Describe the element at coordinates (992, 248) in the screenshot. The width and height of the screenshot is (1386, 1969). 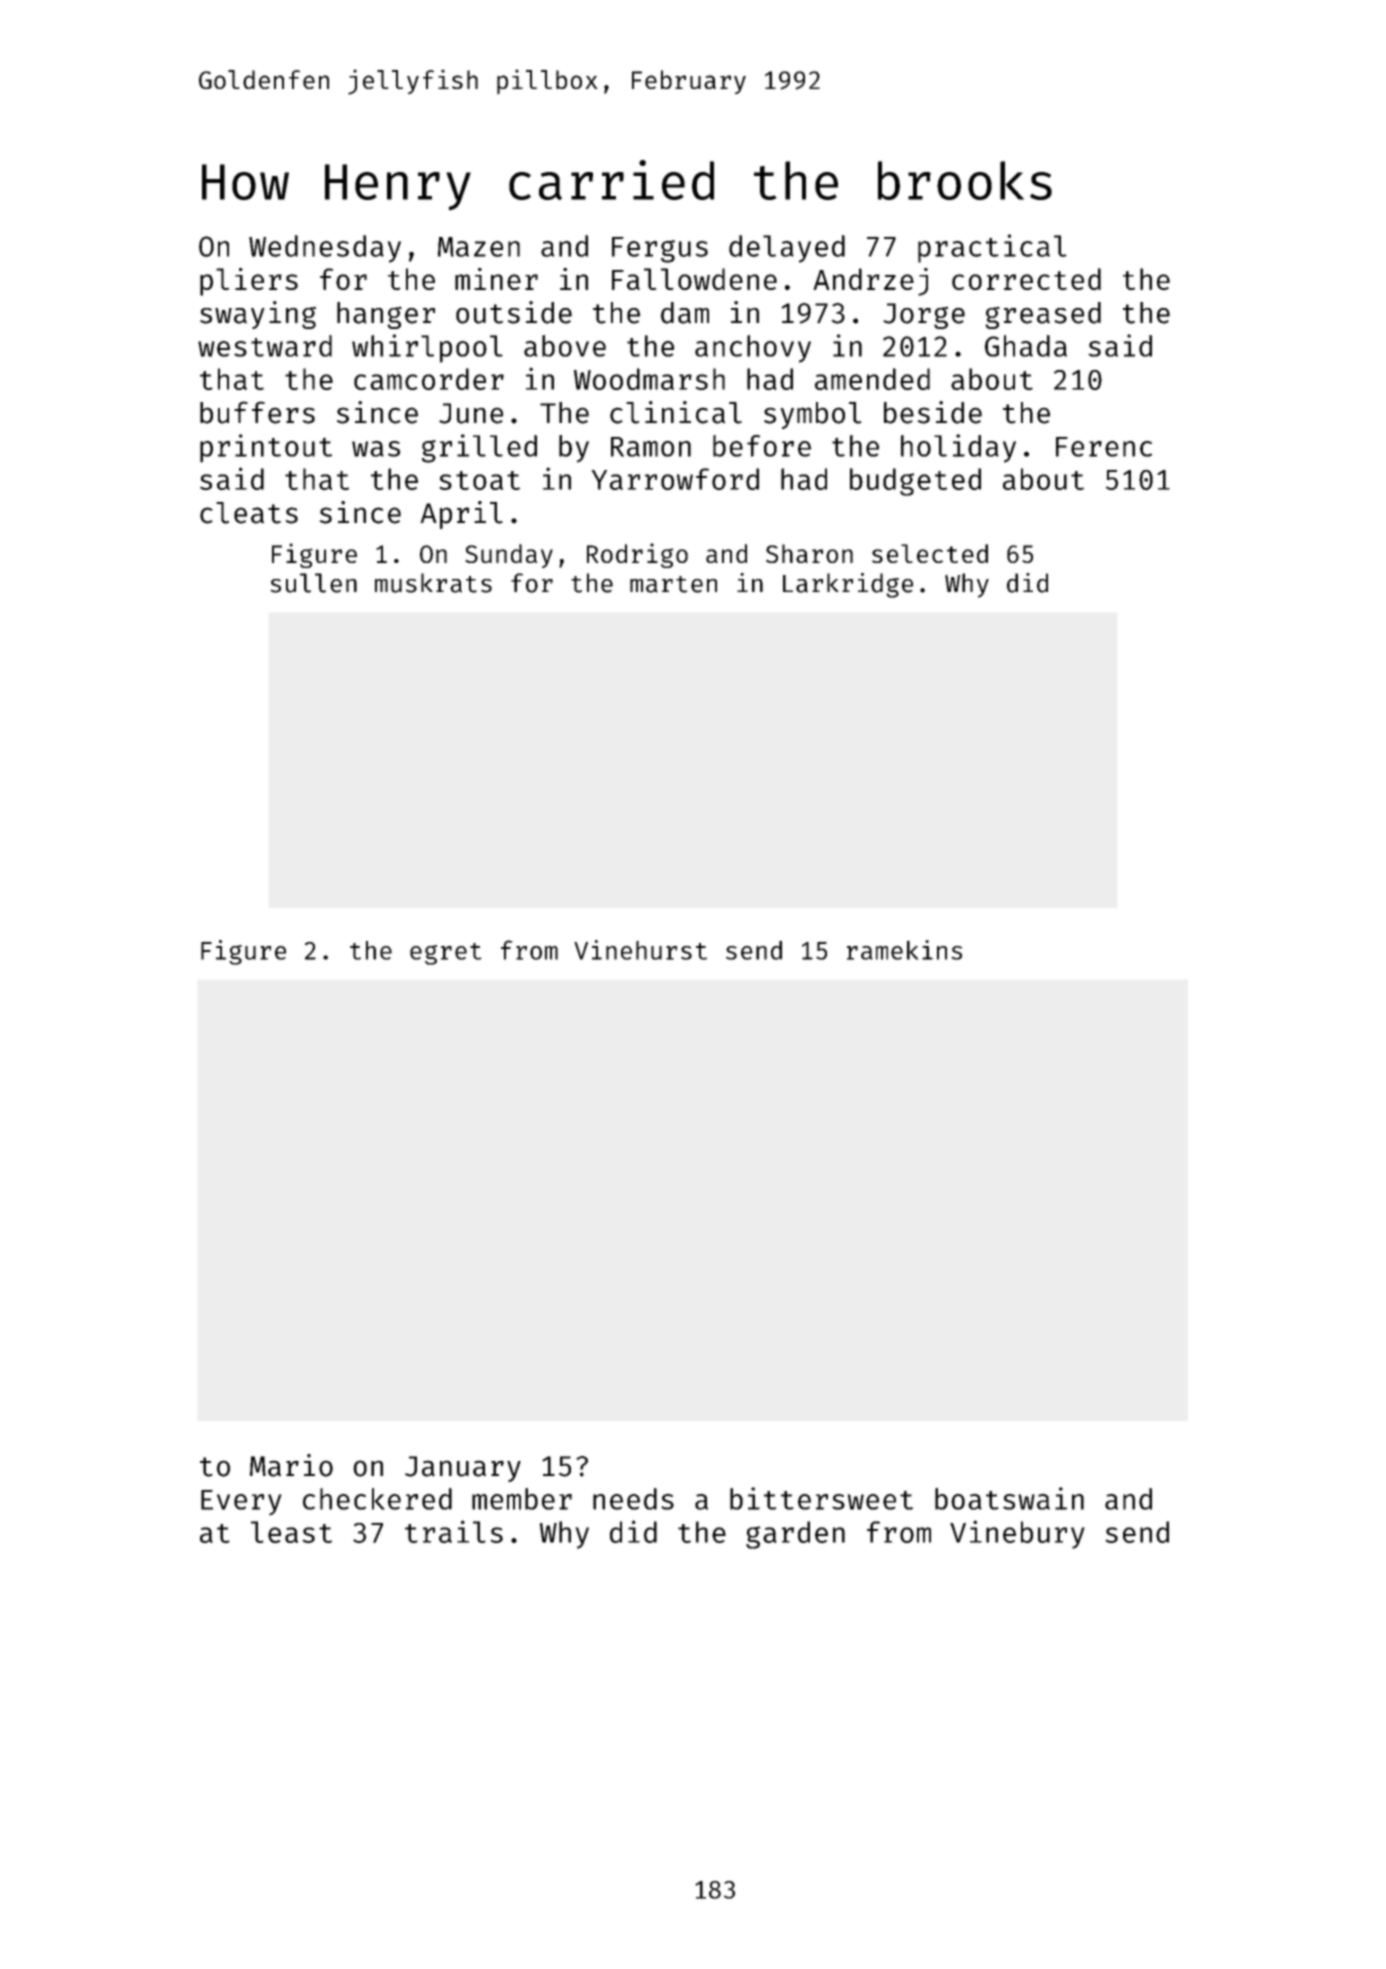
I see `practical` at that location.
